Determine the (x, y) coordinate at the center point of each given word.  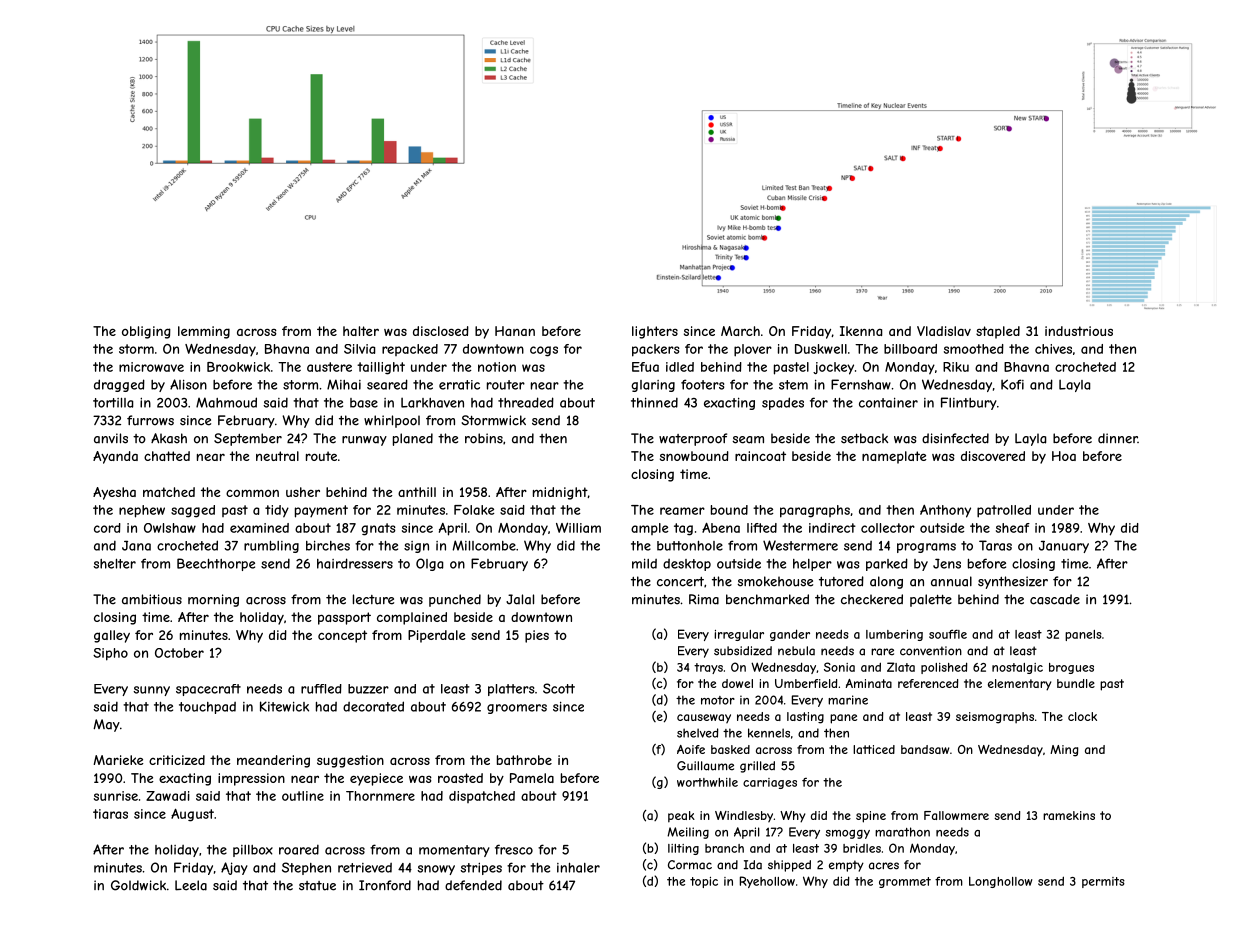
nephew (142, 511)
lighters (655, 332)
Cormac (690, 865)
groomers (517, 709)
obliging (146, 332)
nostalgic (1017, 668)
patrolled (1004, 511)
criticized (177, 760)
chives (1053, 349)
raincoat (760, 456)
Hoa (1064, 456)
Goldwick (138, 885)
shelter (114, 564)
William (578, 527)
